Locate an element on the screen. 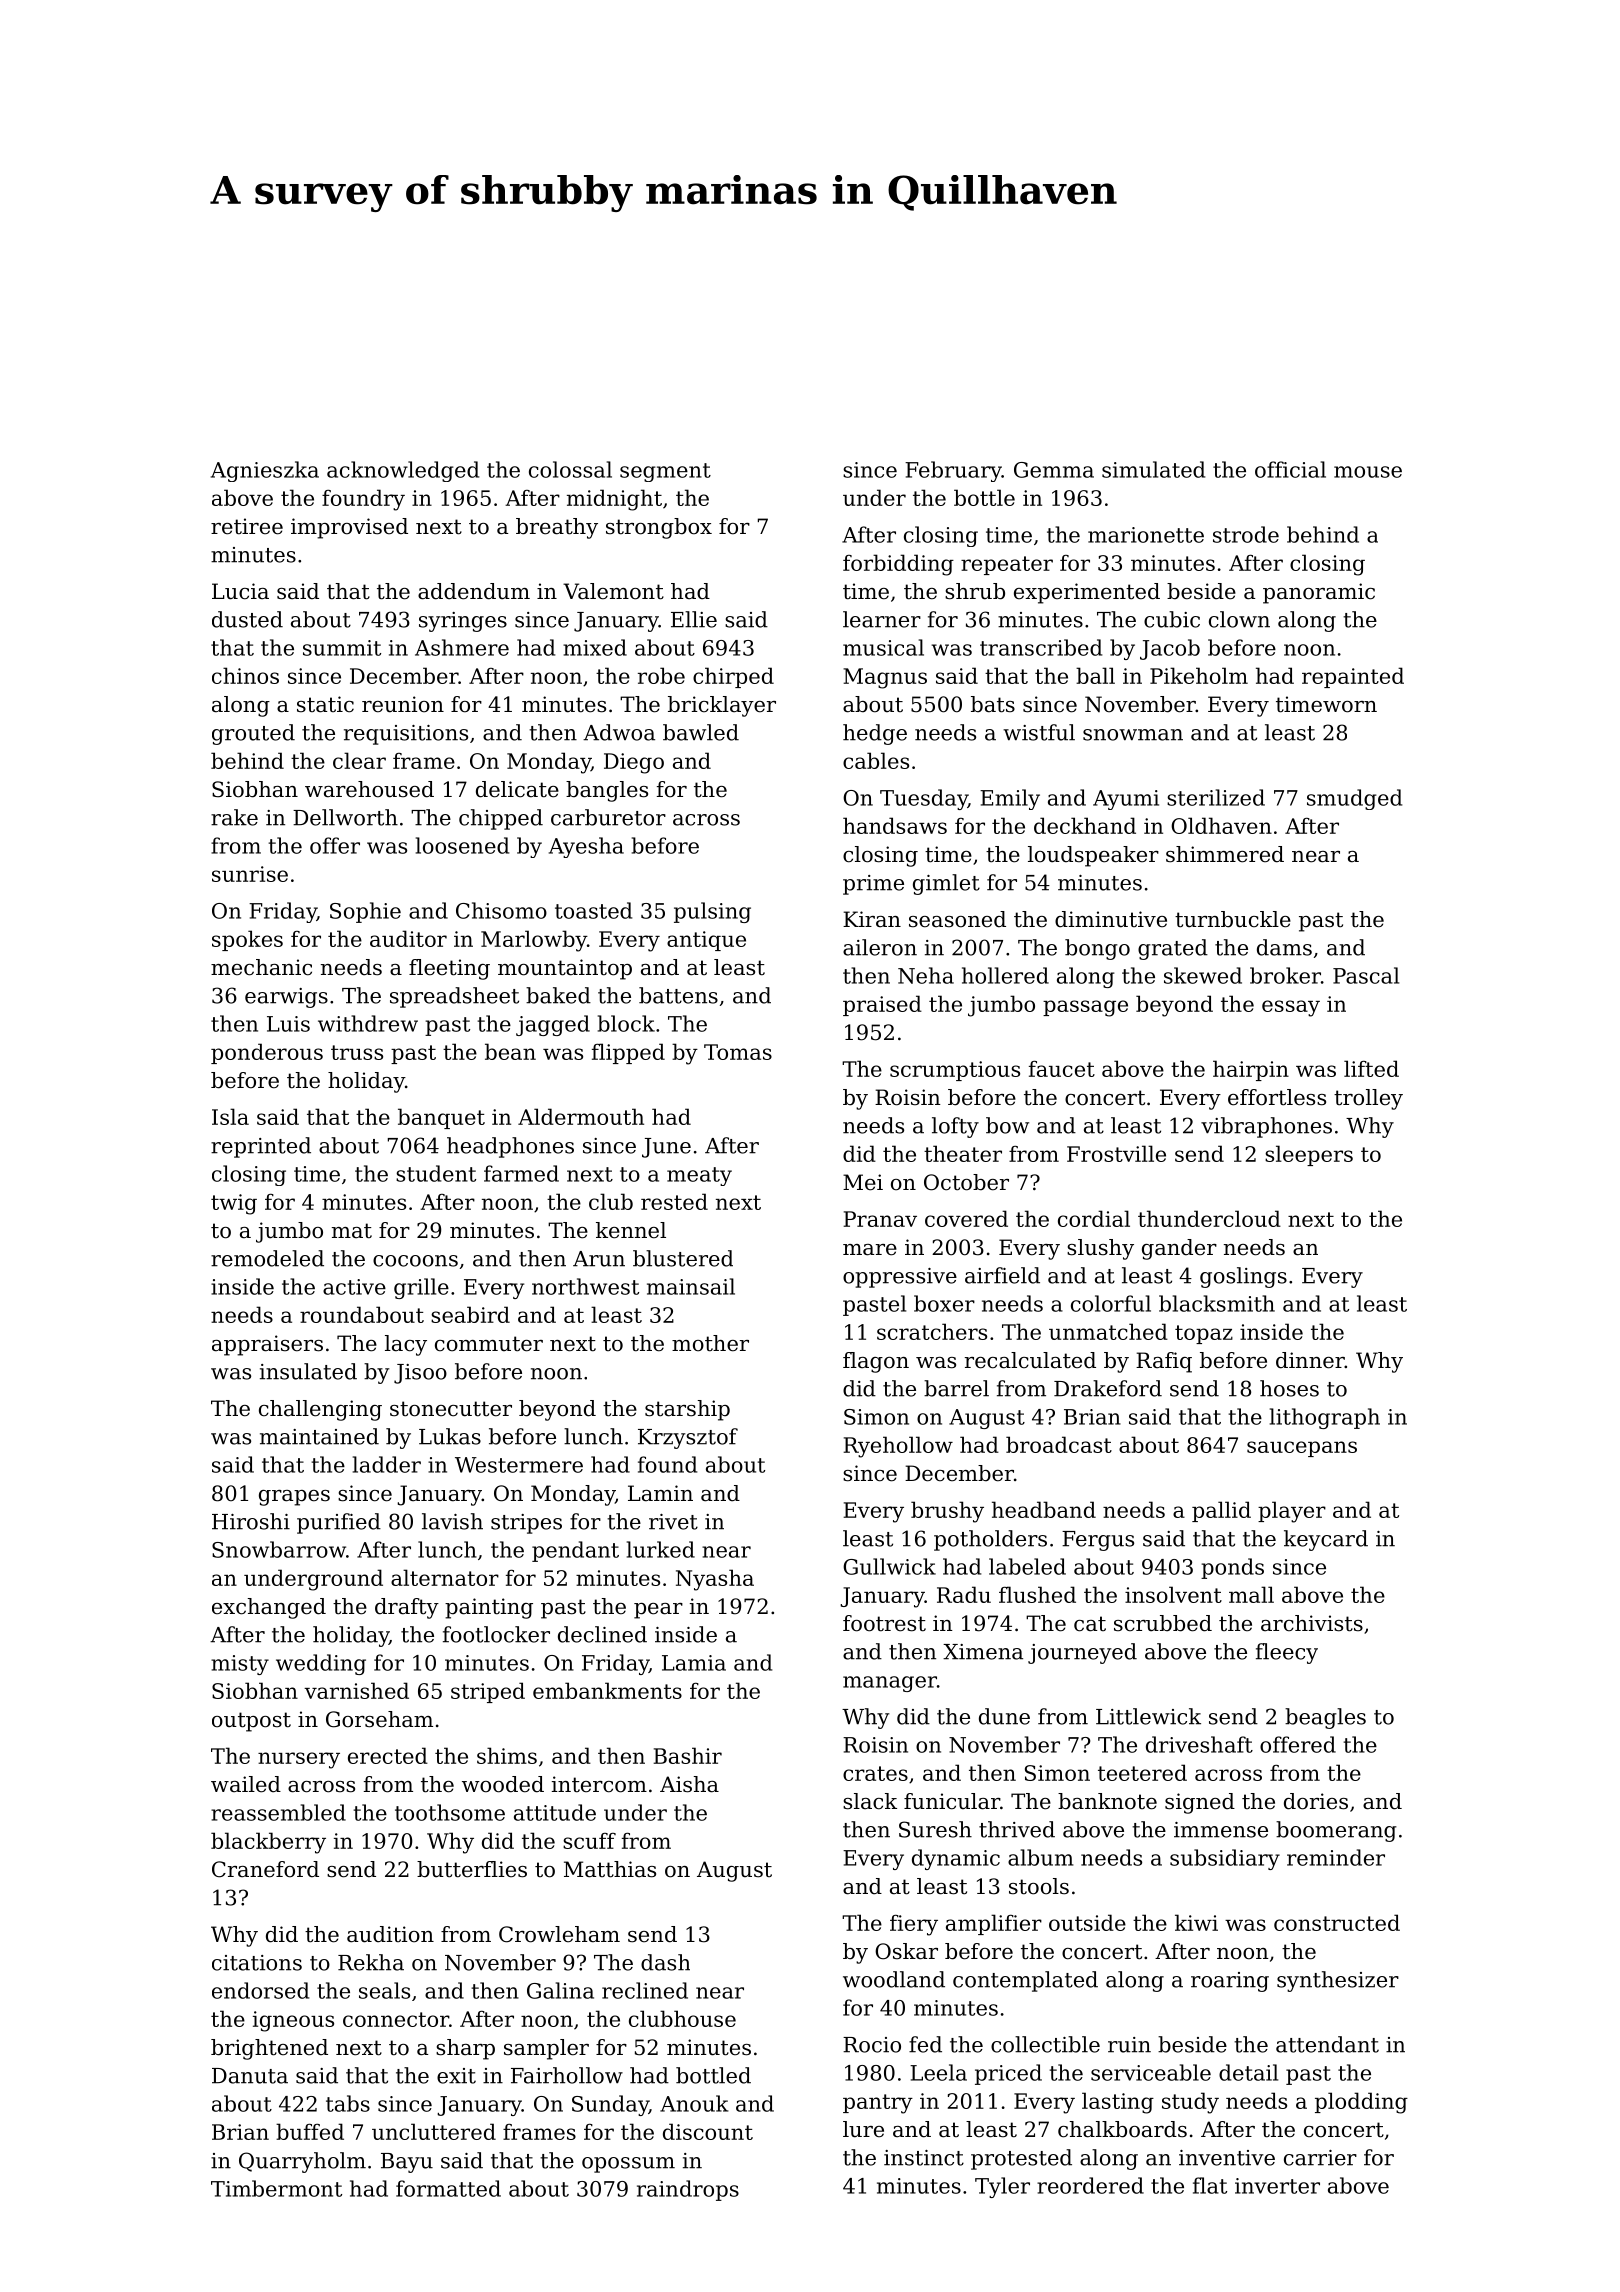 Image resolution: width=1620 pixels, height=2292 pixels. raindrops is located at coordinates (688, 2190).
